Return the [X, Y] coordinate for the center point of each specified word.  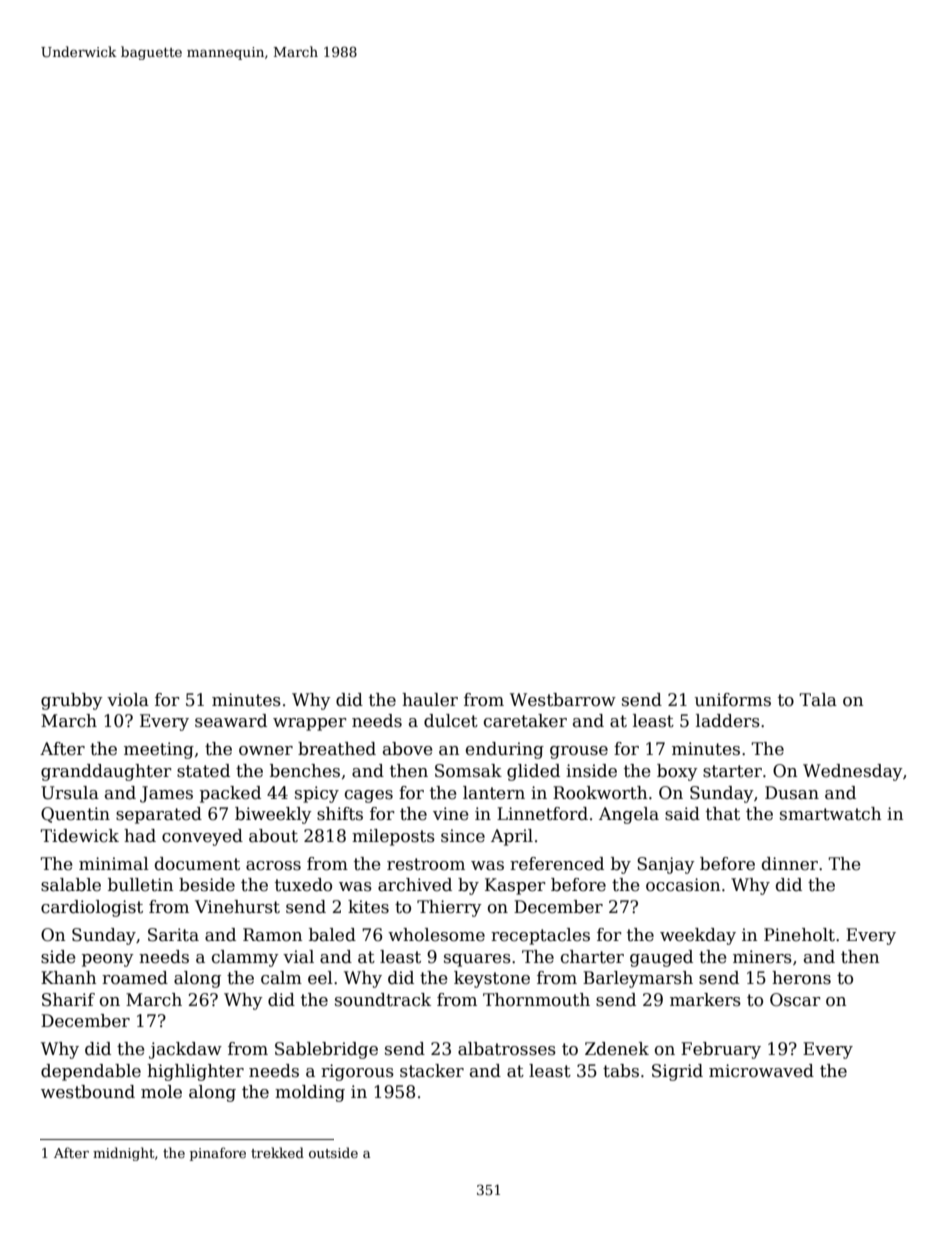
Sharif [68, 1000]
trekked [277, 1152]
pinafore [218, 1154]
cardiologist [92, 908]
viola [128, 700]
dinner [790, 864]
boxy [677, 772]
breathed [337, 749]
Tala [818, 700]
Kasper [515, 886]
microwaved [761, 1071]
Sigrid [677, 1072]
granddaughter [106, 772]
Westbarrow [563, 700]
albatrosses [507, 1049]
